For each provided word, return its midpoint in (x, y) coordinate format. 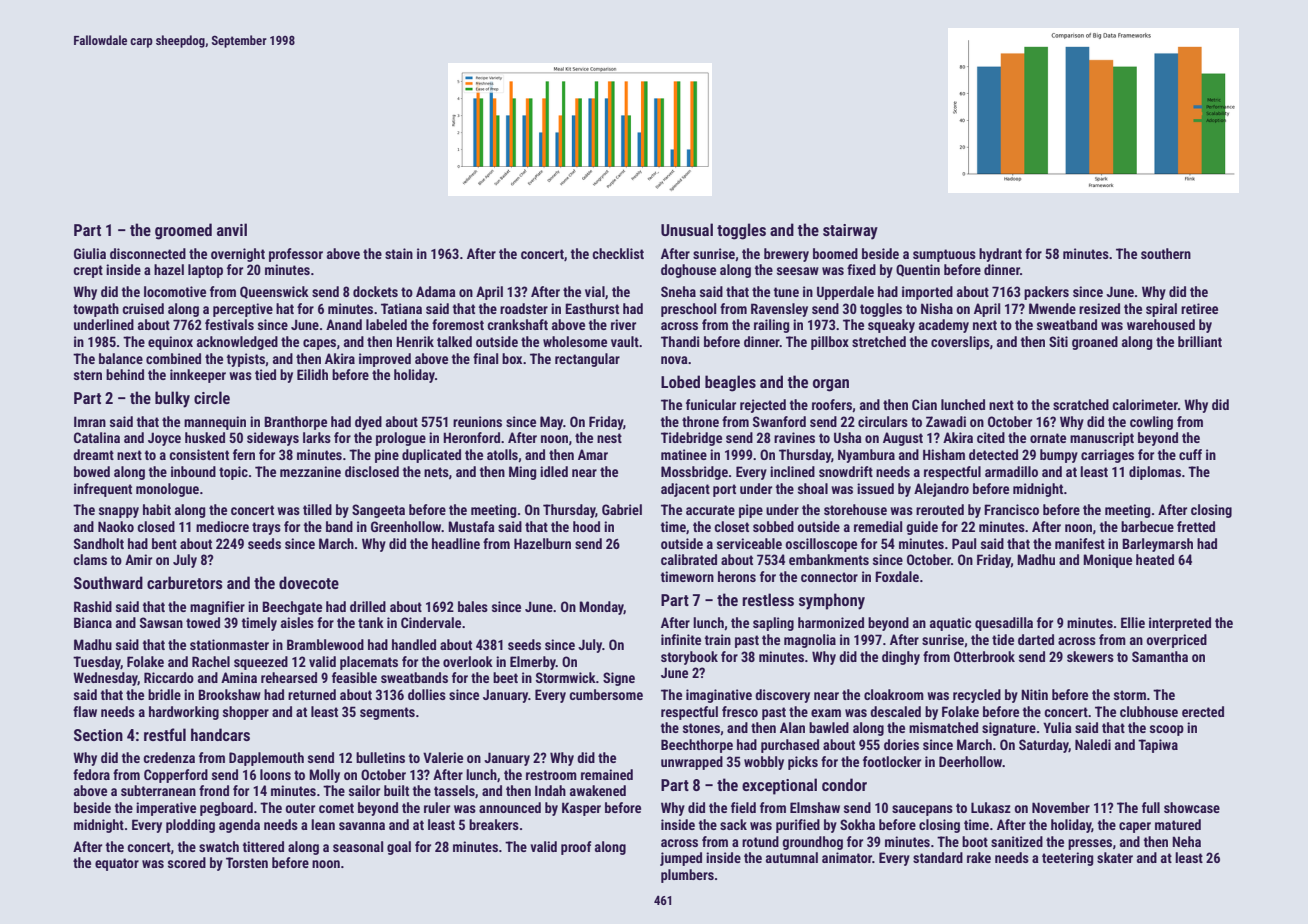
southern (1166, 253)
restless (768, 599)
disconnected (148, 253)
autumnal (792, 857)
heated (1155, 559)
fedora (91, 774)
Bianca (93, 622)
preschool (688, 310)
